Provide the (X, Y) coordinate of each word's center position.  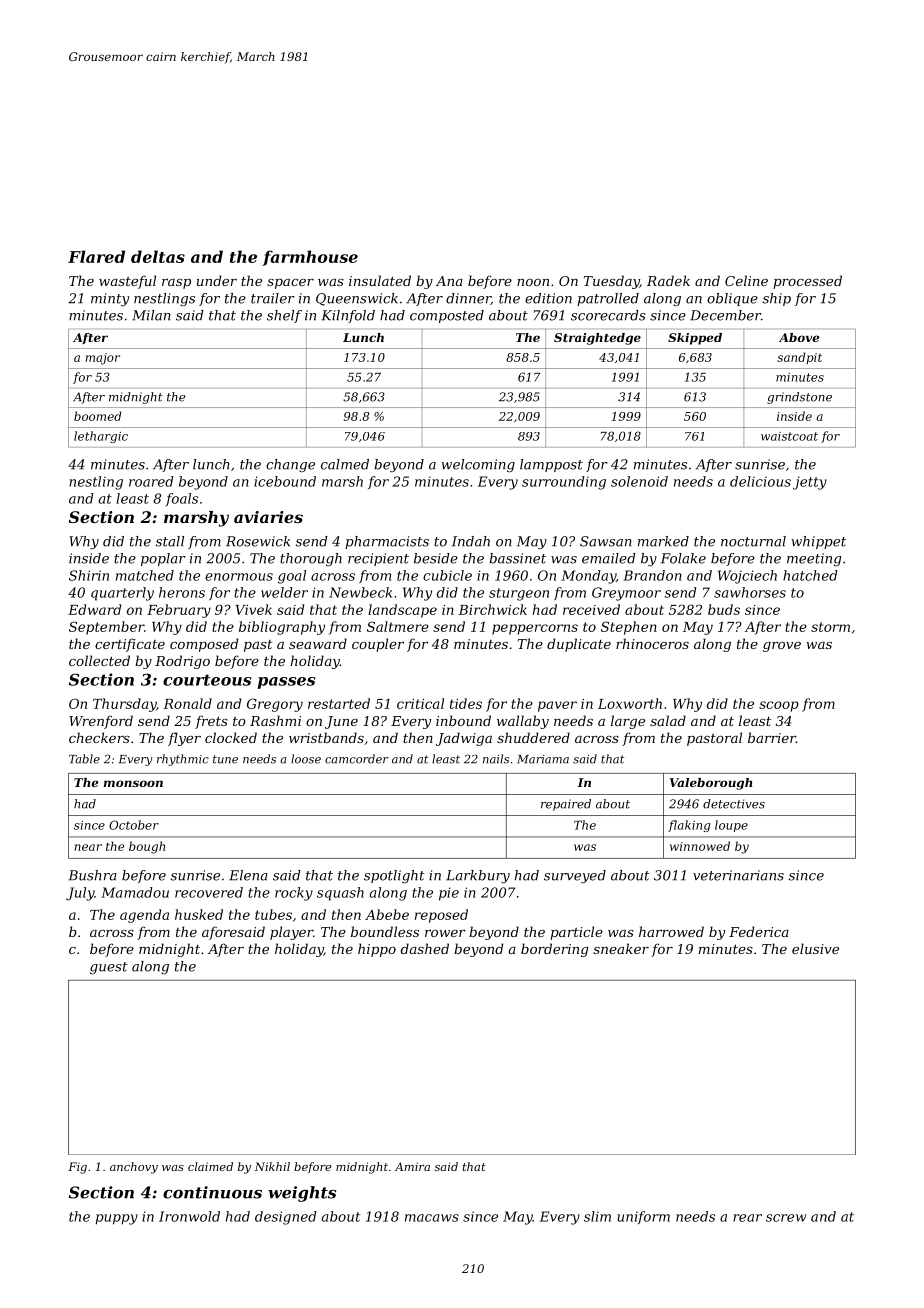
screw (786, 1218)
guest (109, 968)
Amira (412, 1166)
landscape (402, 611)
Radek (668, 280)
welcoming (478, 465)
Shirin (89, 575)
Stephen (629, 628)
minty (110, 299)
